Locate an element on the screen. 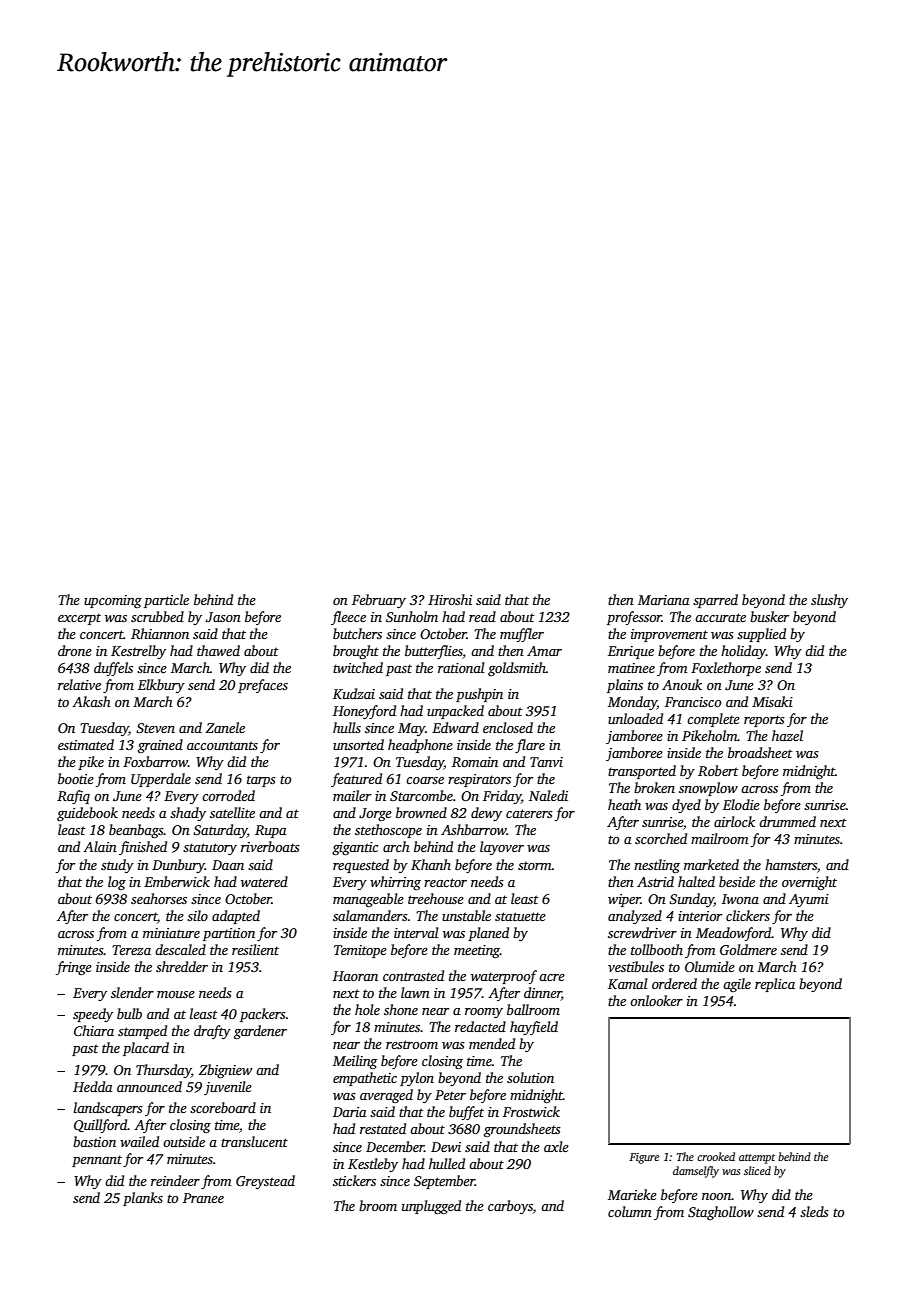  Frostwick is located at coordinates (531, 1111).
